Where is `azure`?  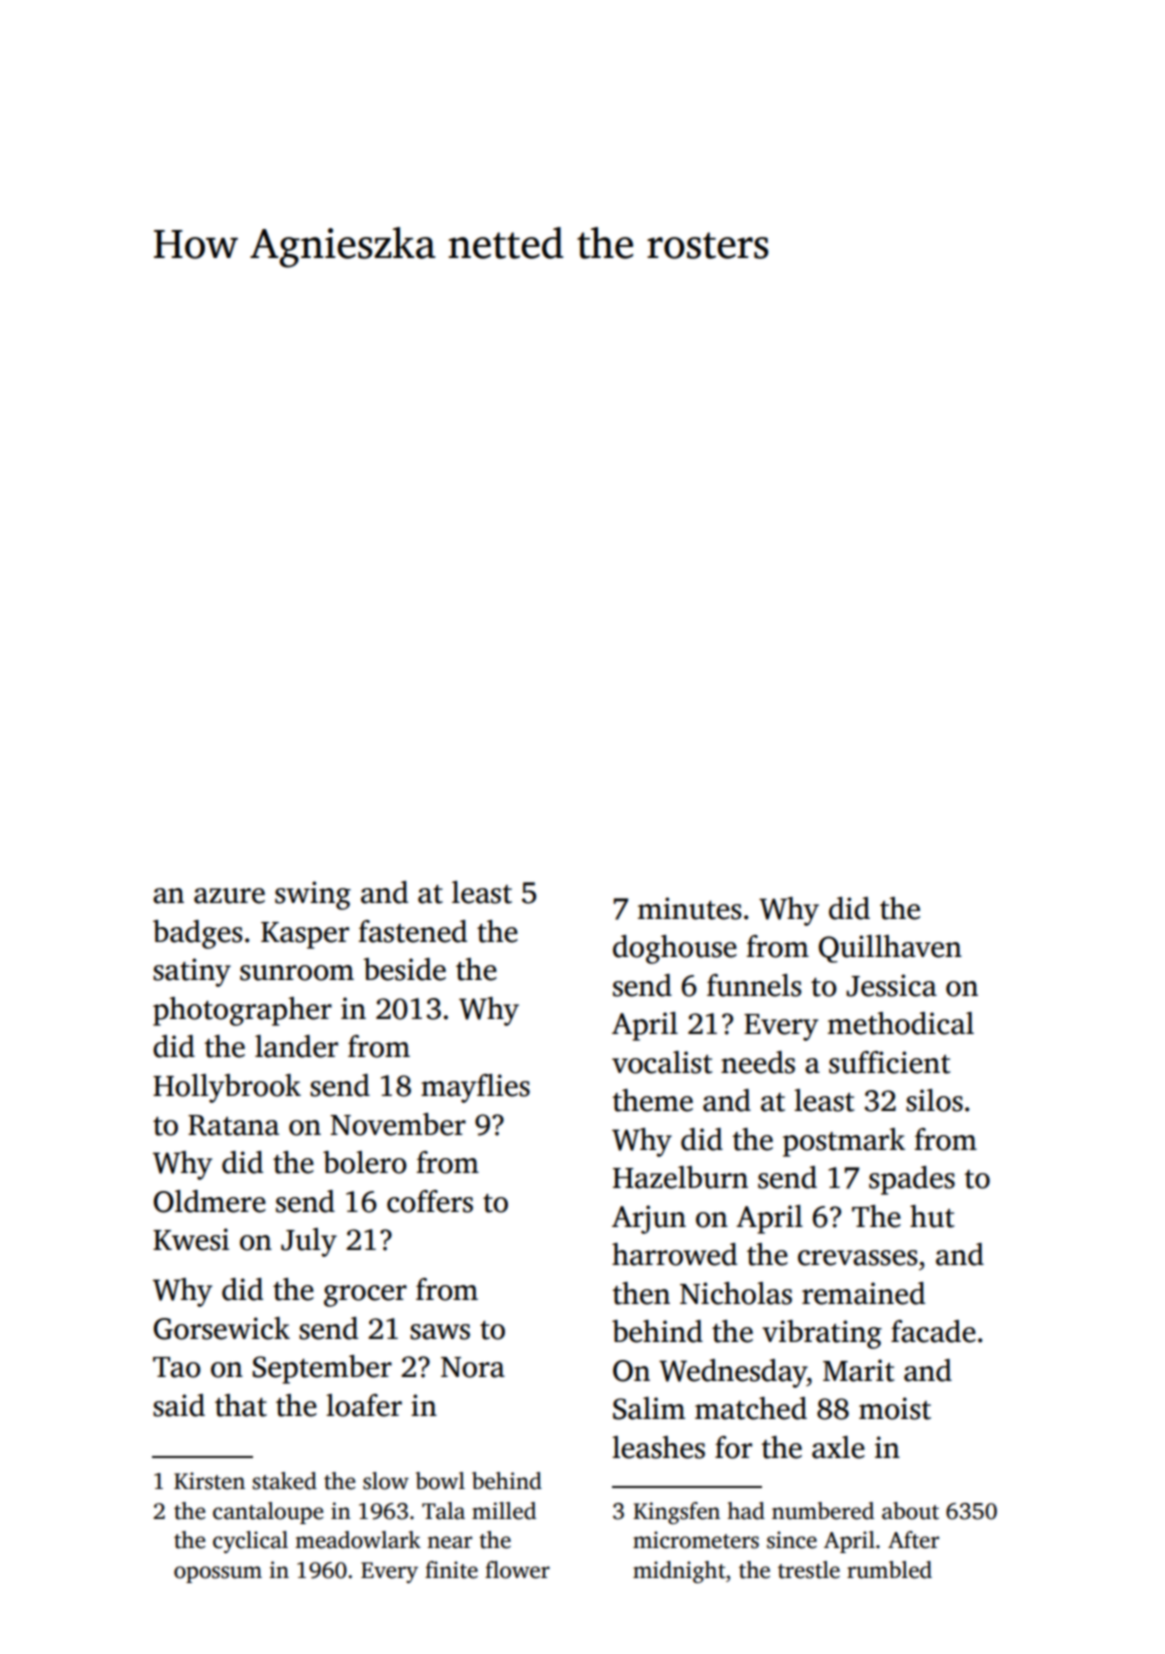
azure is located at coordinates (229, 896).
